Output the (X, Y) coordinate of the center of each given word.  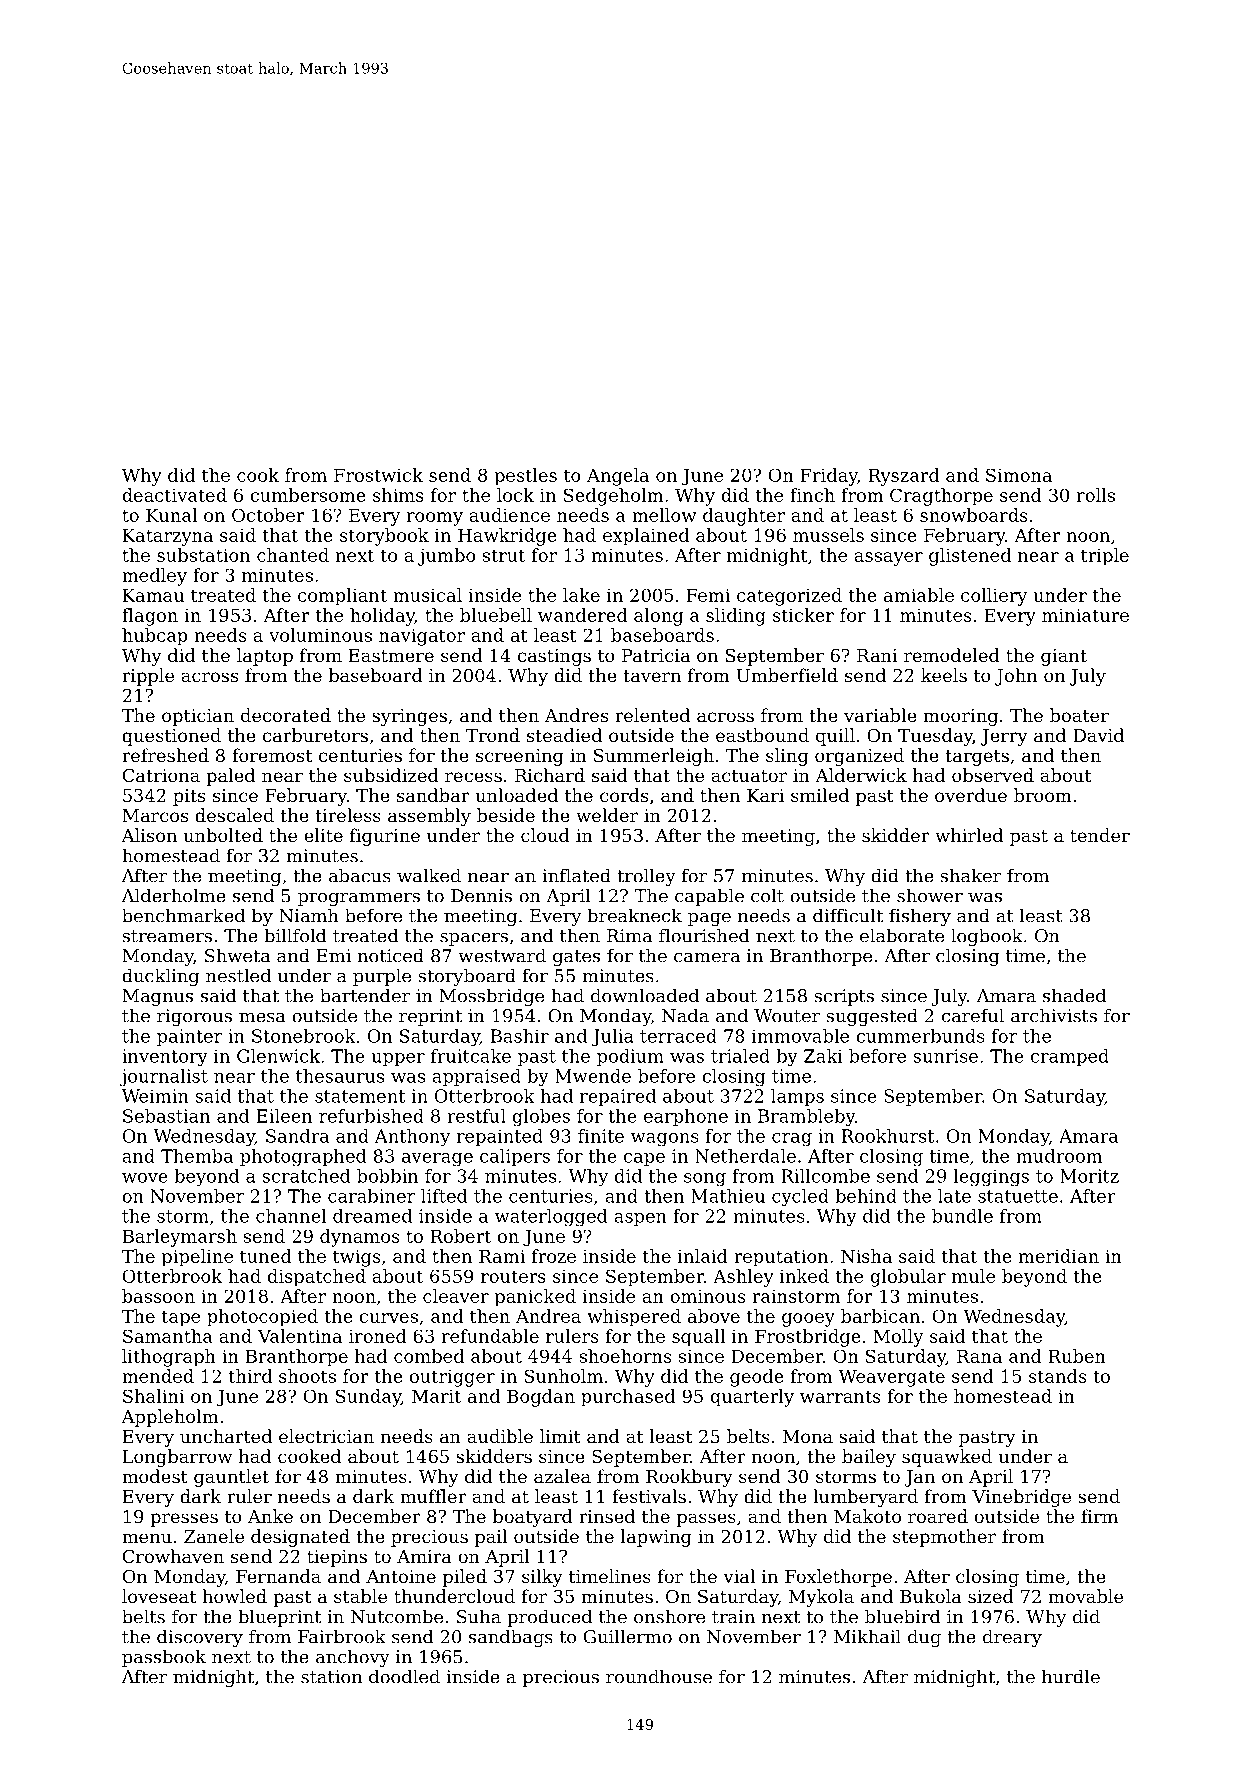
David (1098, 735)
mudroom (1059, 1156)
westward (502, 955)
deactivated (174, 495)
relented (652, 715)
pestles (525, 477)
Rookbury (689, 1478)
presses (184, 1520)
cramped (1070, 1057)
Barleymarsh (180, 1238)
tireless (348, 815)
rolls (1096, 495)
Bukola (931, 1596)
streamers (167, 936)
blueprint (279, 1618)
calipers (515, 1157)
